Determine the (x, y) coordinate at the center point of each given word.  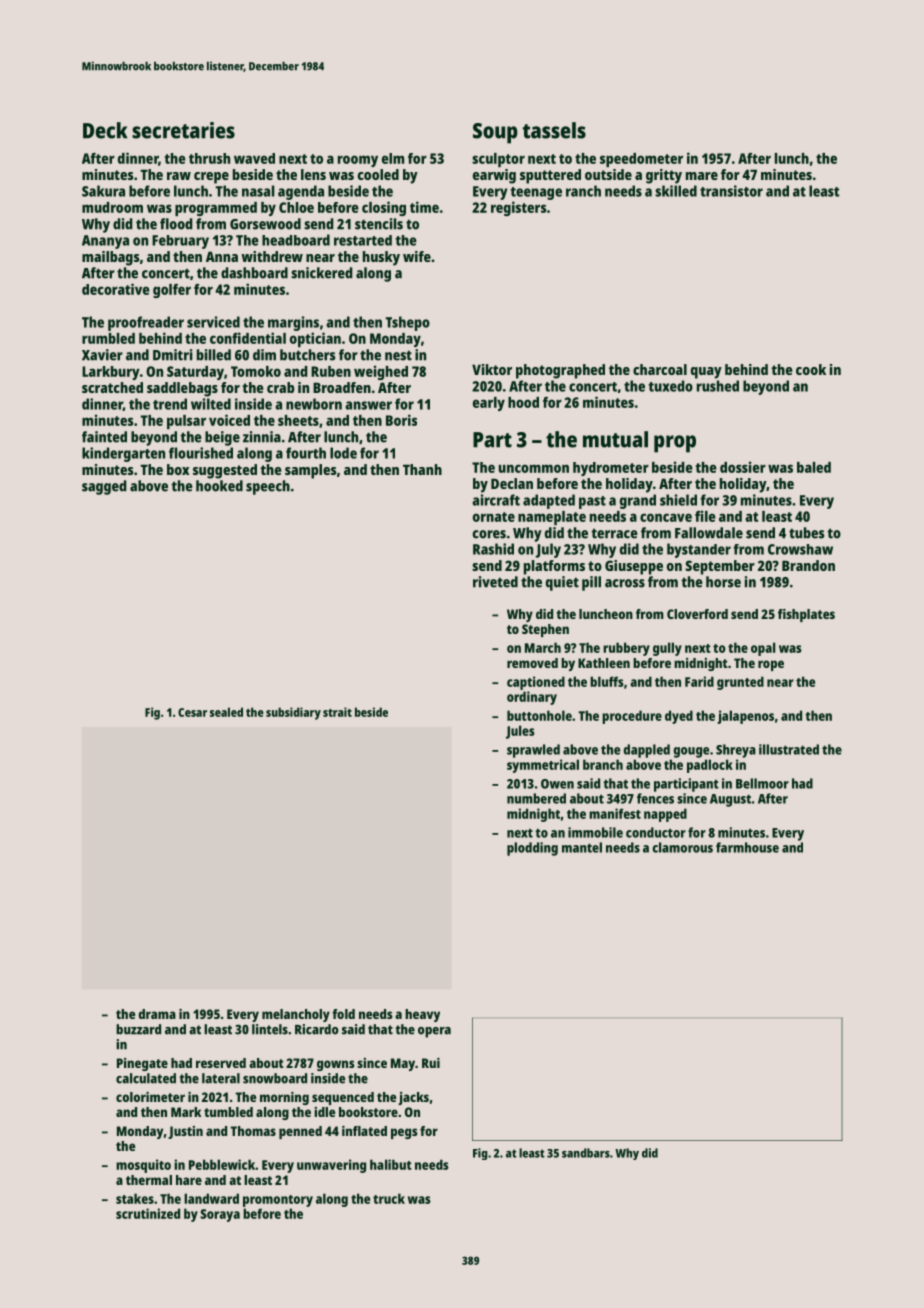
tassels (554, 130)
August (730, 800)
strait (337, 712)
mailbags (111, 258)
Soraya (220, 1215)
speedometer (641, 160)
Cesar (192, 712)
